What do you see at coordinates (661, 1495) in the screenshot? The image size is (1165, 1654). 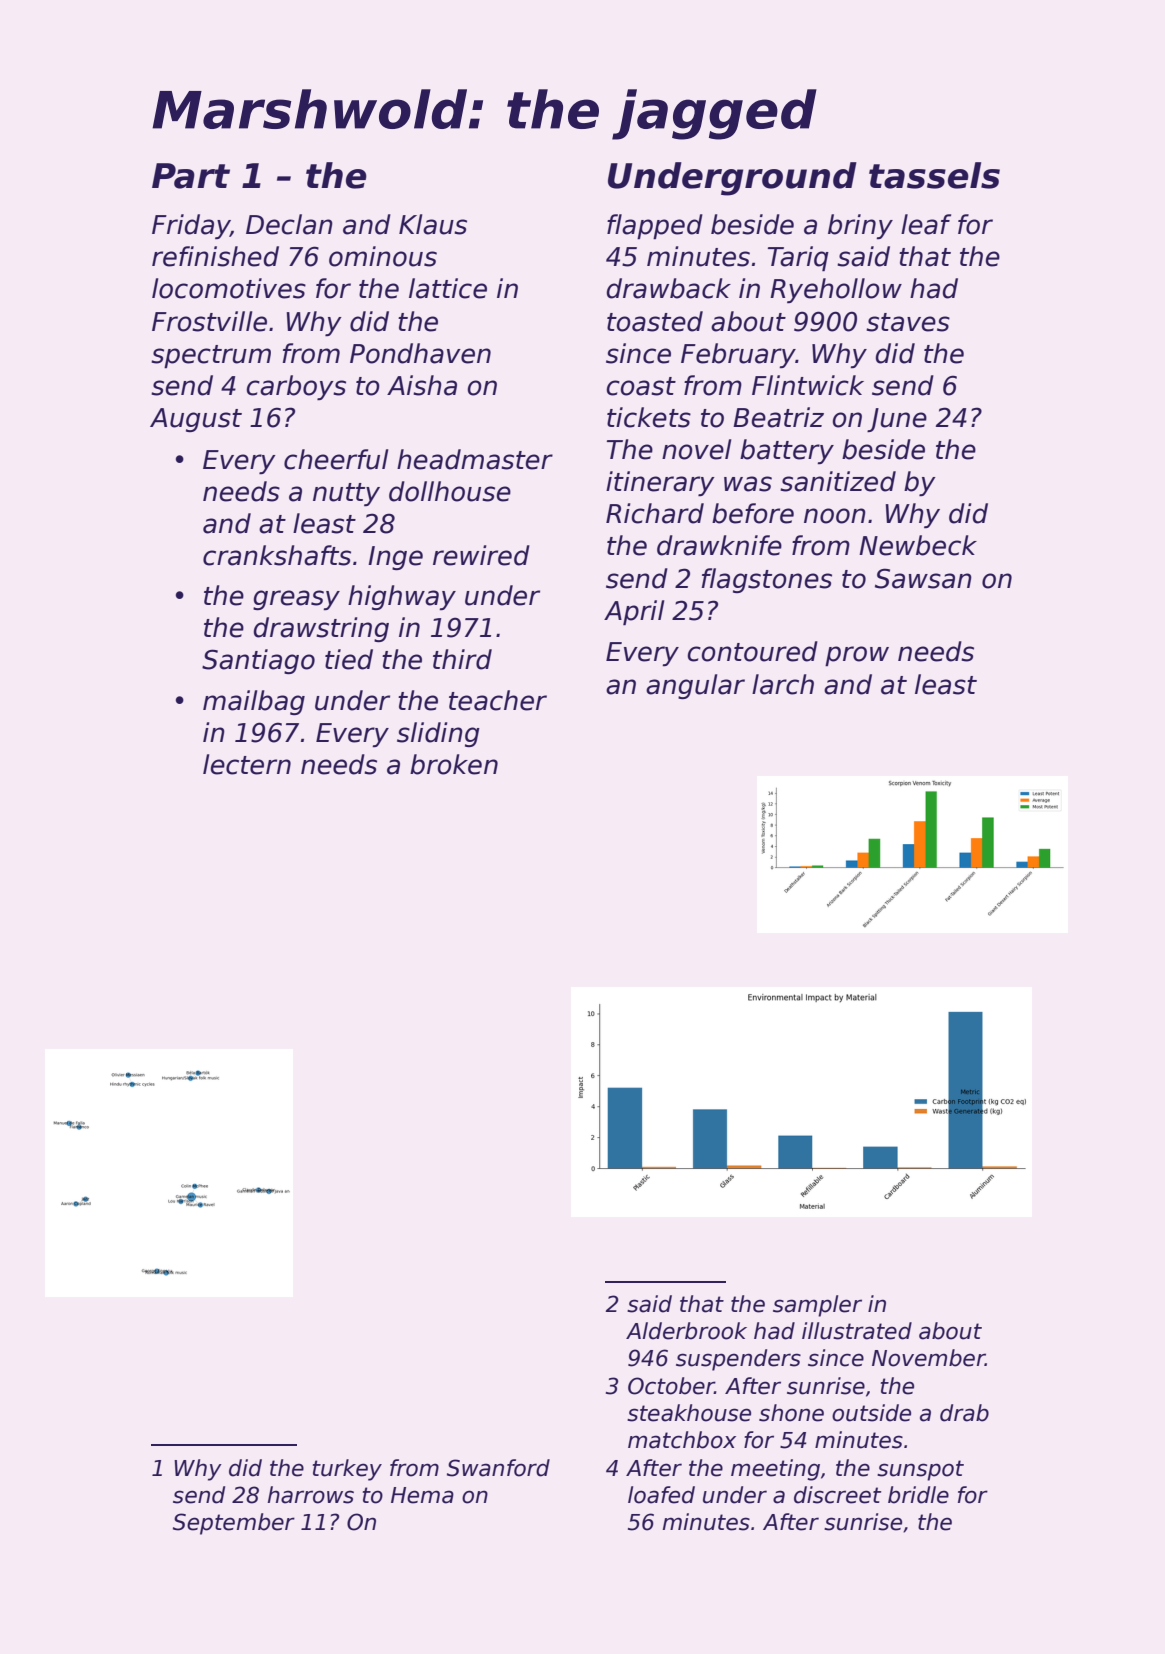 I see `loafed` at bounding box center [661, 1495].
